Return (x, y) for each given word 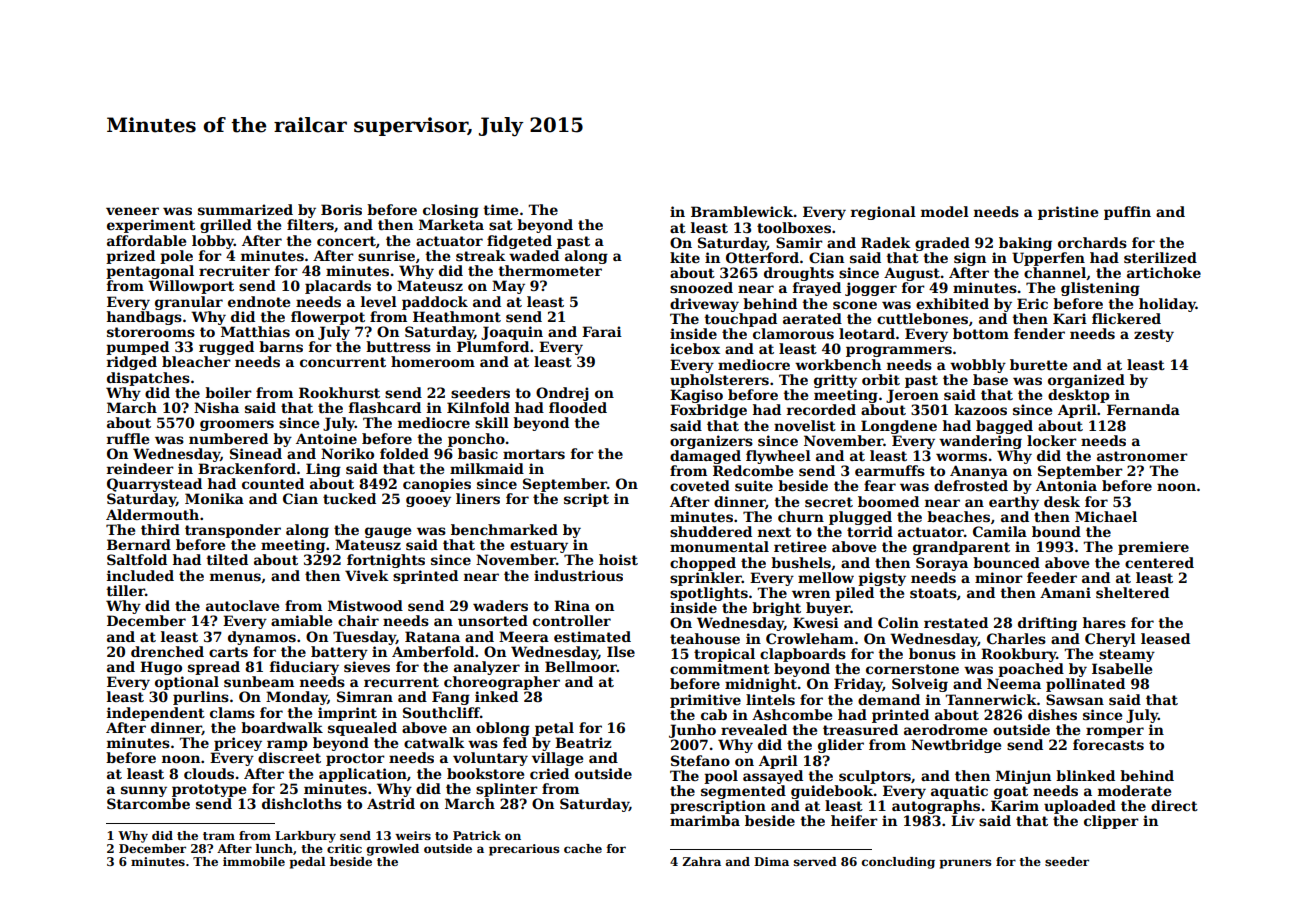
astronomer (1142, 456)
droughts (799, 274)
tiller (125, 590)
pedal (307, 863)
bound (1056, 531)
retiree (800, 546)
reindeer (140, 468)
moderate (1134, 790)
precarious (524, 850)
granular (189, 303)
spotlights (709, 594)
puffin (1127, 213)
